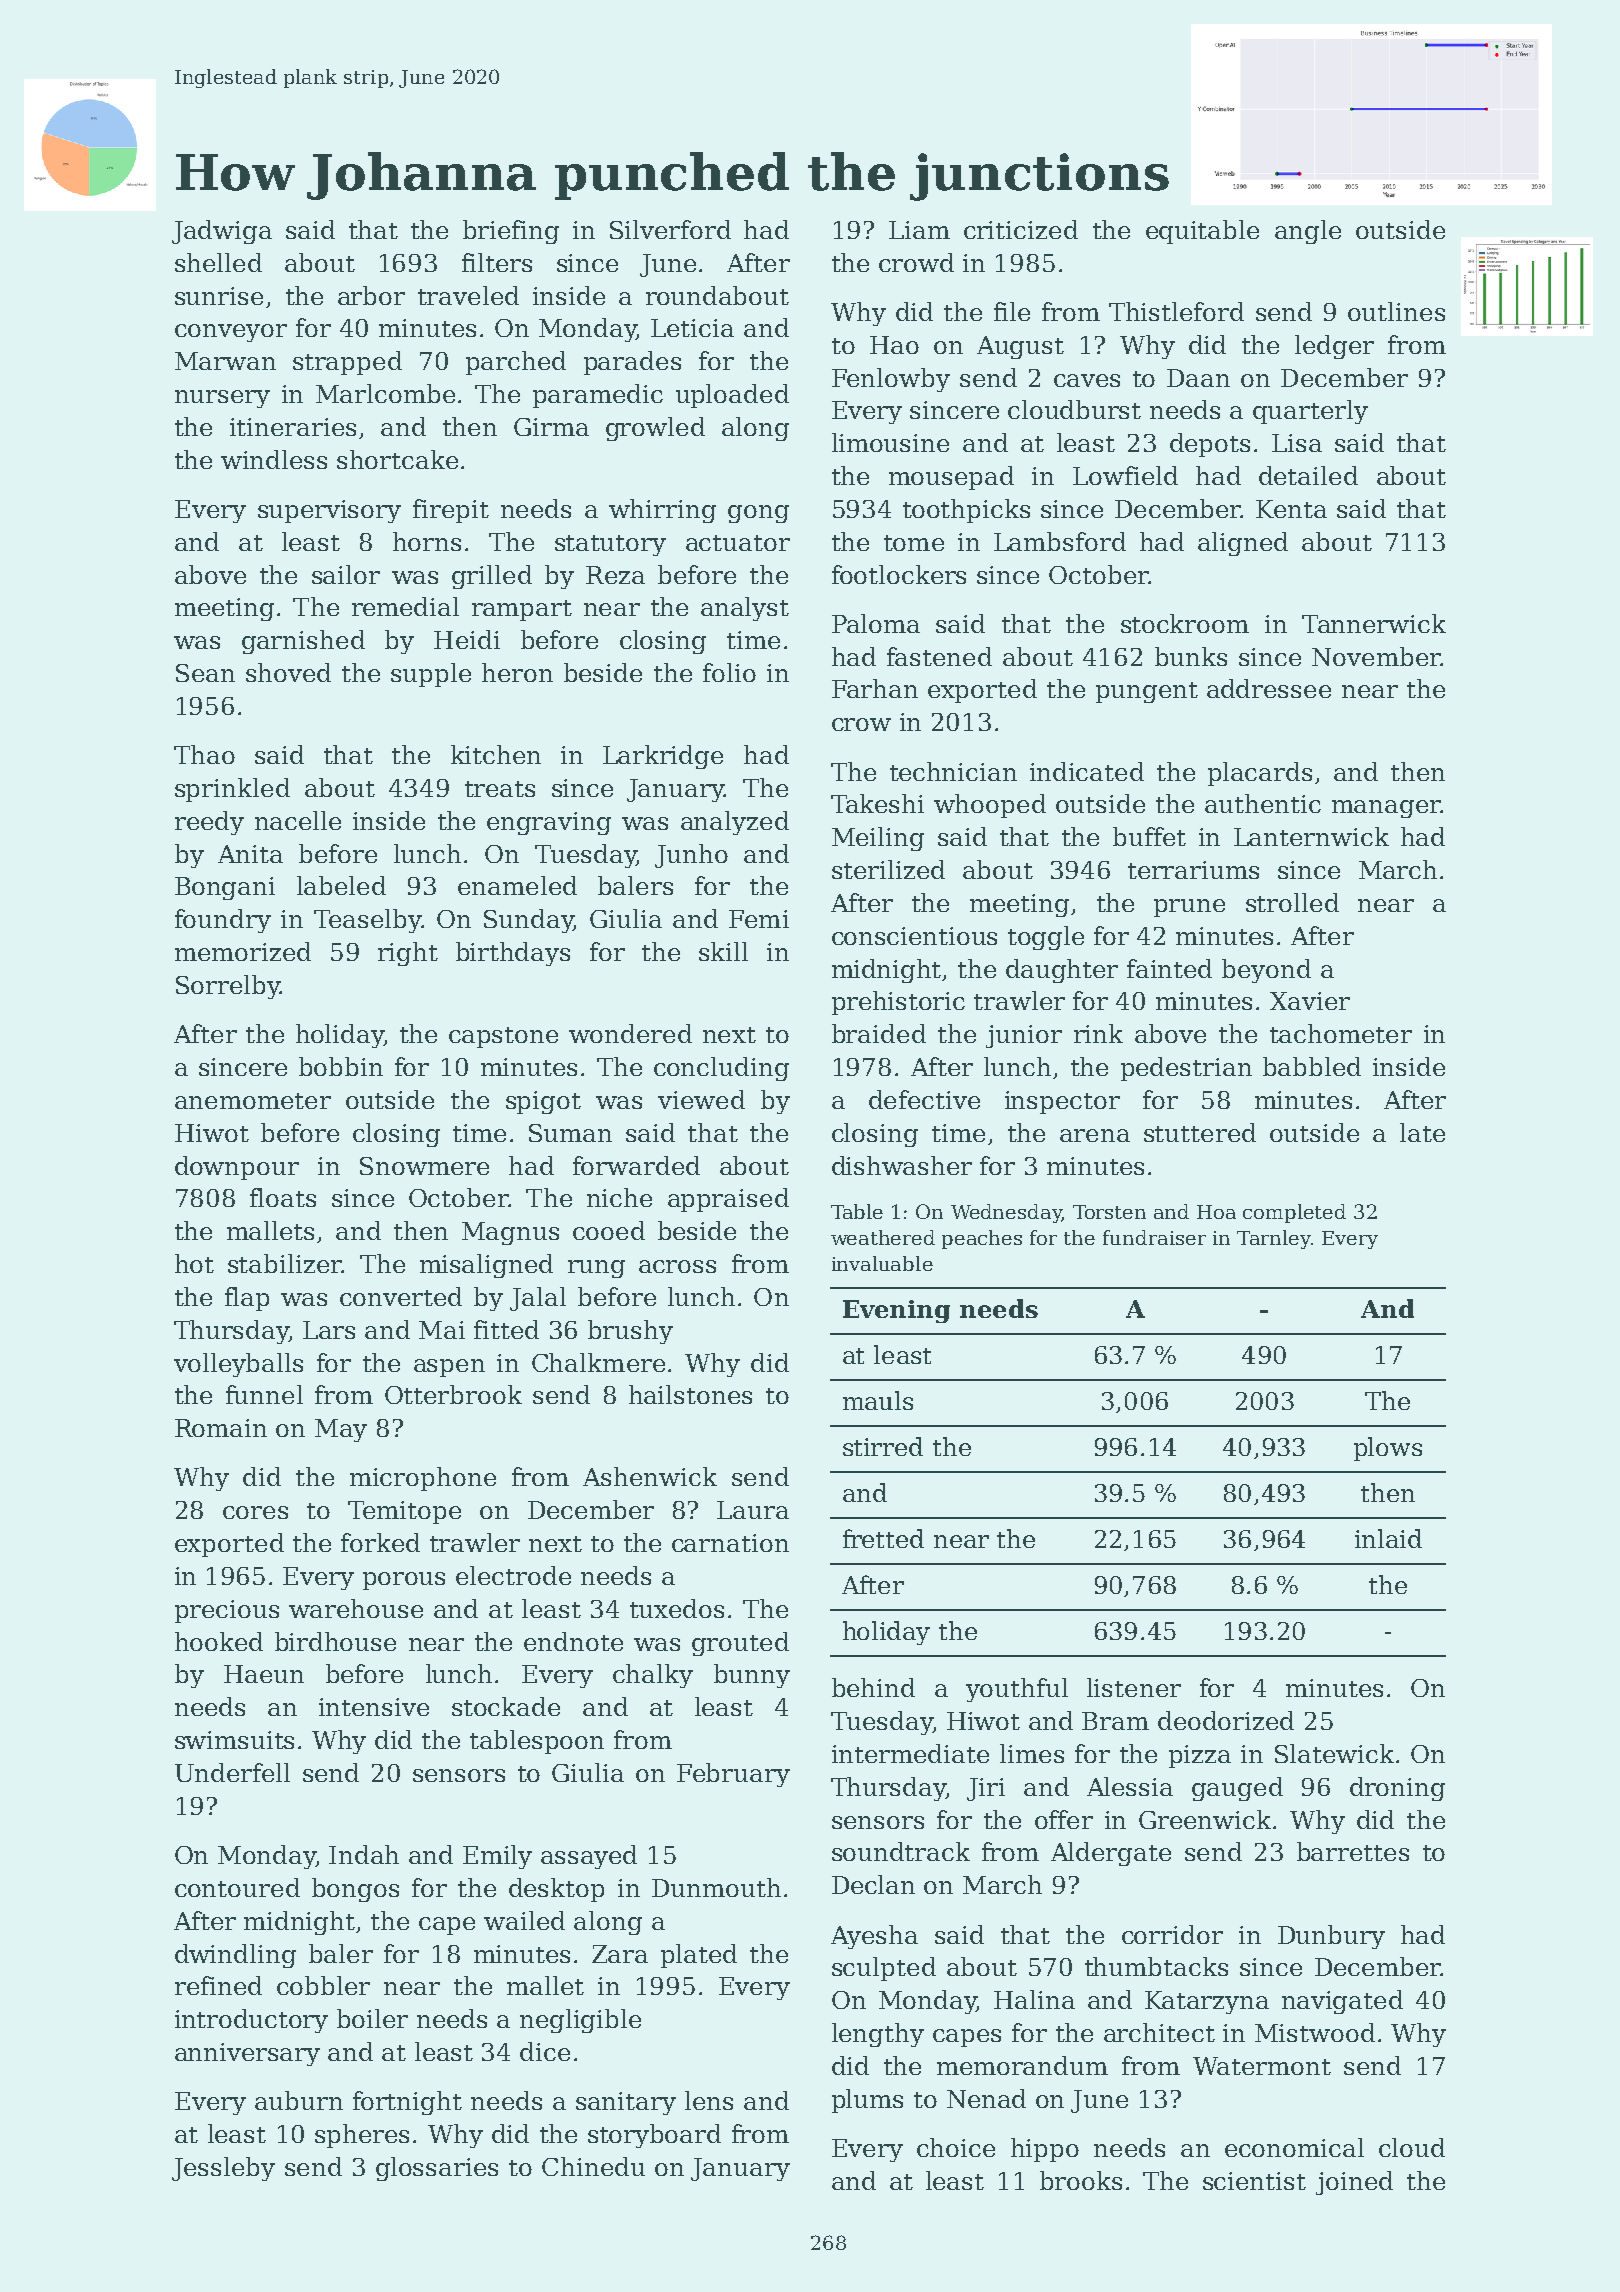 The image size is (1620, 2292). Describe the element at coordinates (293, 427) in the screenshot. I see `itineraries` at that location.
